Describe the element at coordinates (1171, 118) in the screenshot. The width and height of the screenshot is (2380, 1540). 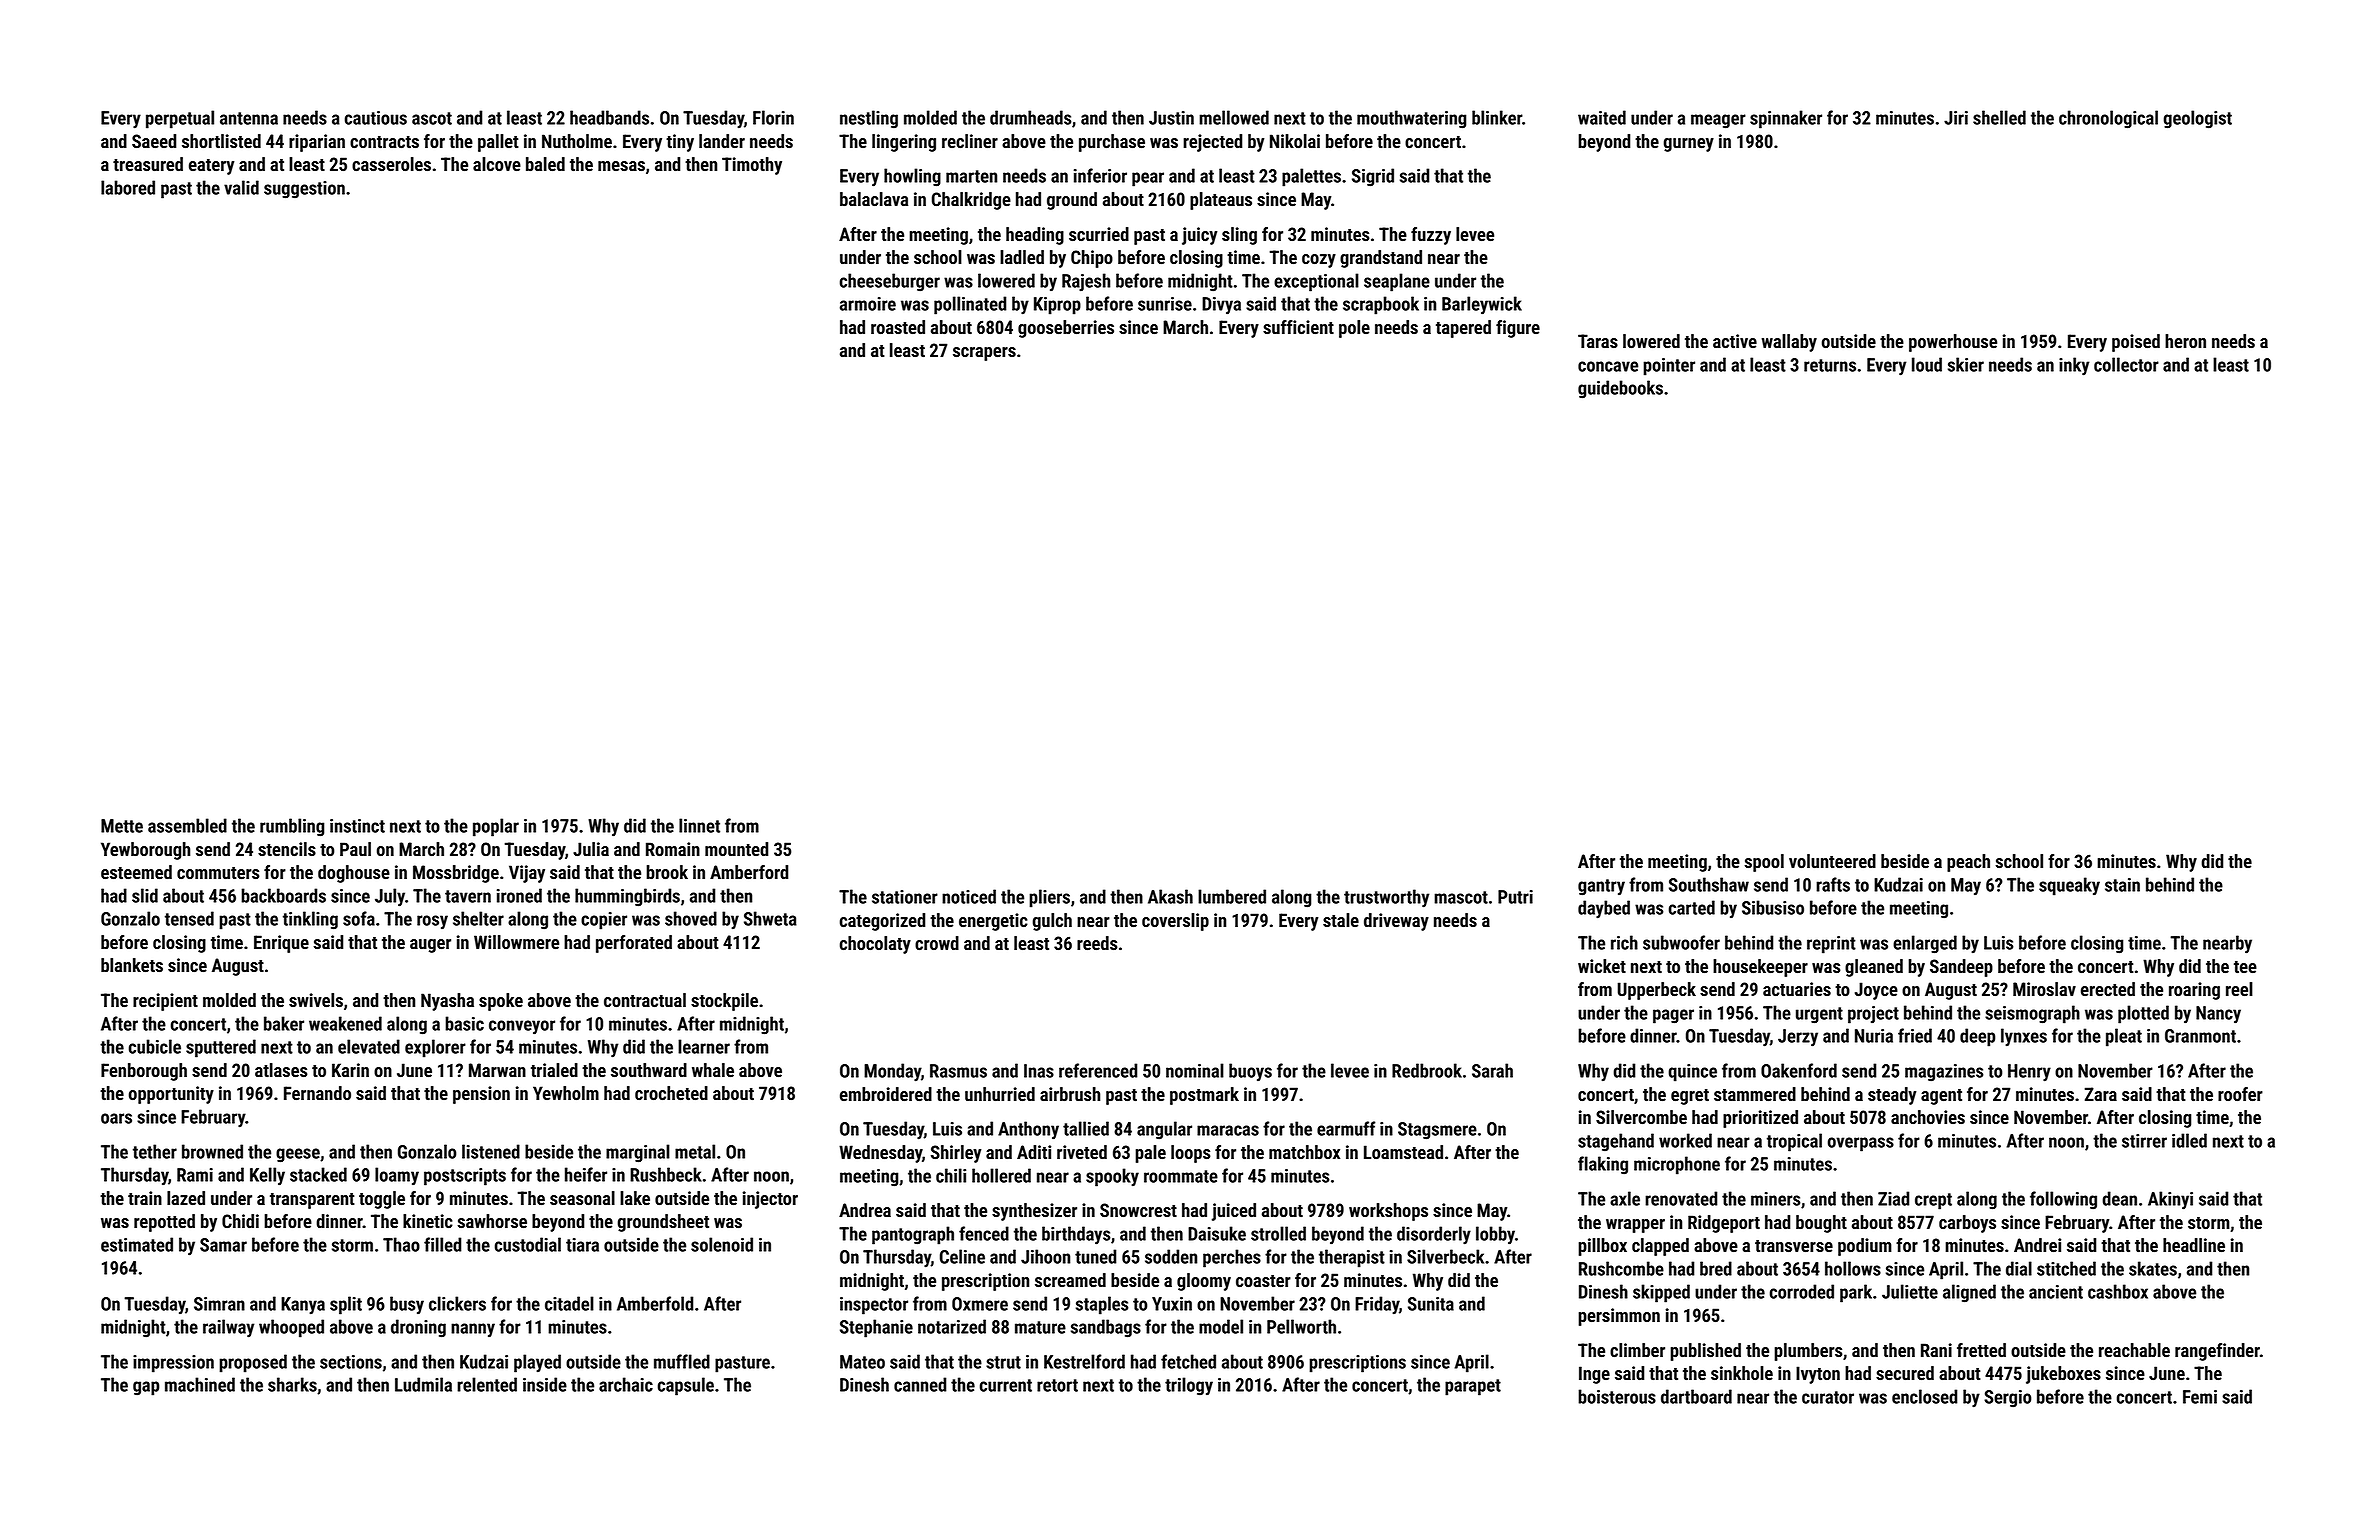
I see `Justin` at that location.
